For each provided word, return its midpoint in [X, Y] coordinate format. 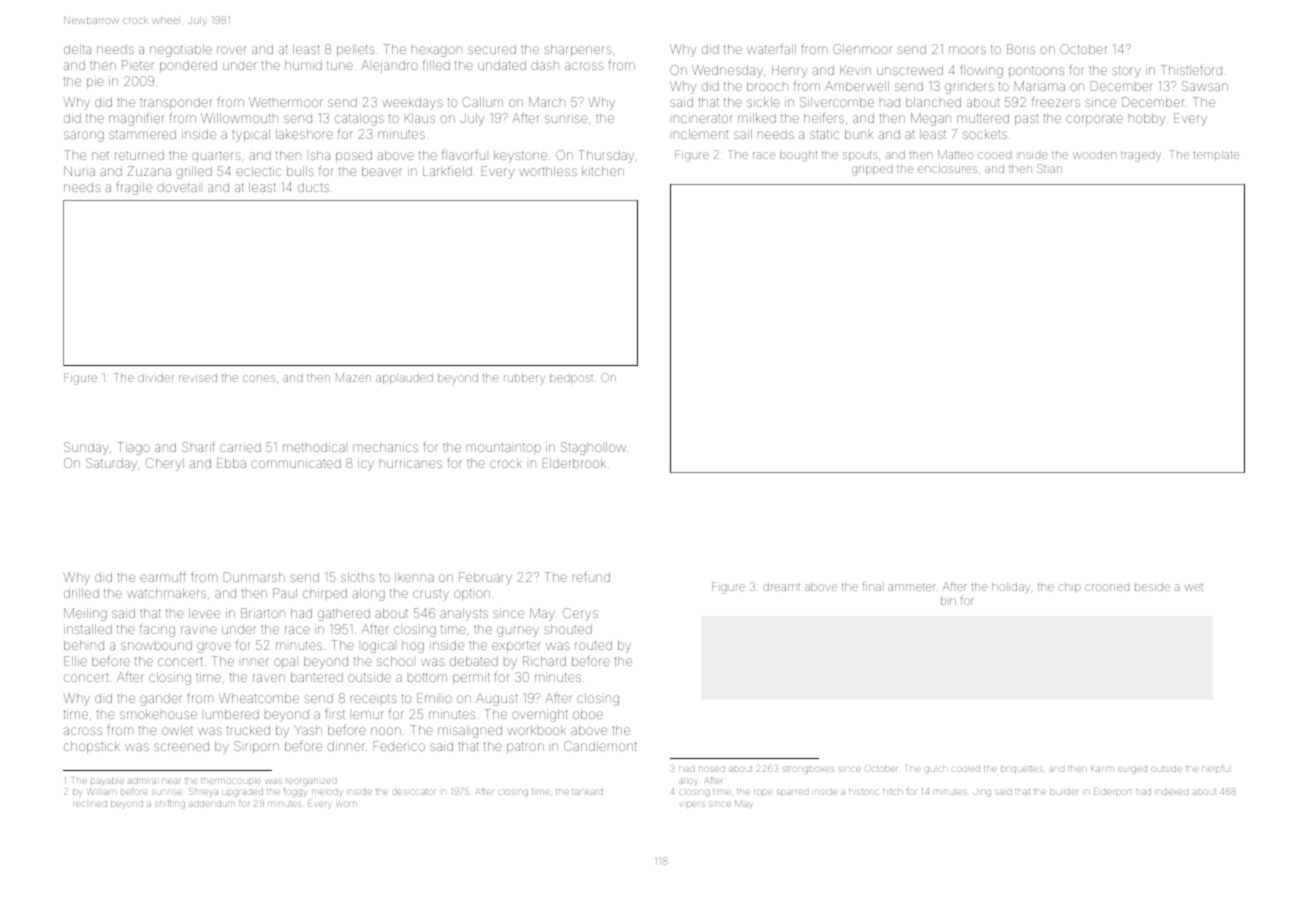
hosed [712, 769]
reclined [90, 804]
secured [492, 49]
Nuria [79, 171]
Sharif [198, 446]
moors [967, 50]
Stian [1049, 168]
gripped [872, 171]
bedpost [571, 378]
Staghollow [593, 448]
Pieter [138, 65]
